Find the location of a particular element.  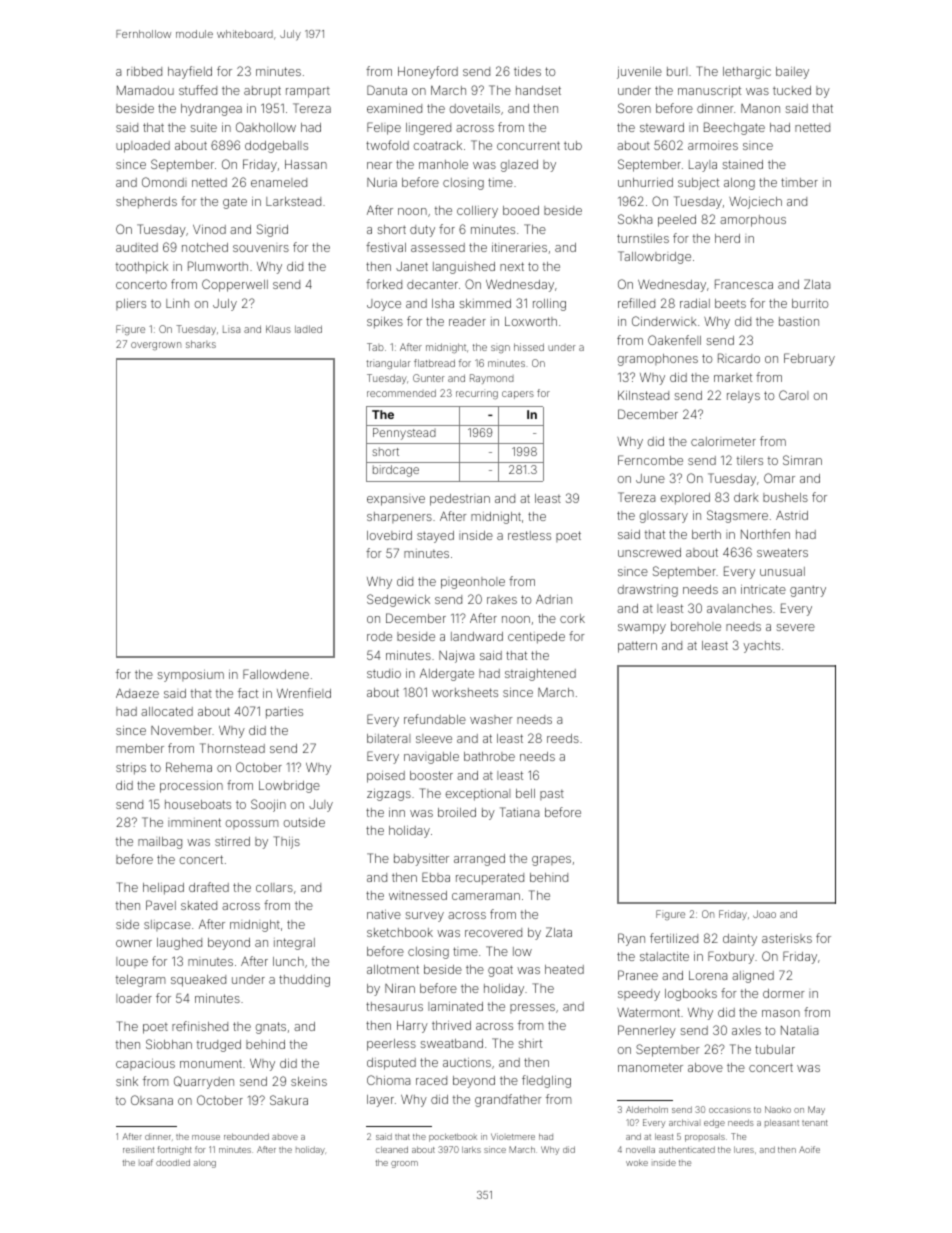

yachts is located at coordinates (761, 647).
